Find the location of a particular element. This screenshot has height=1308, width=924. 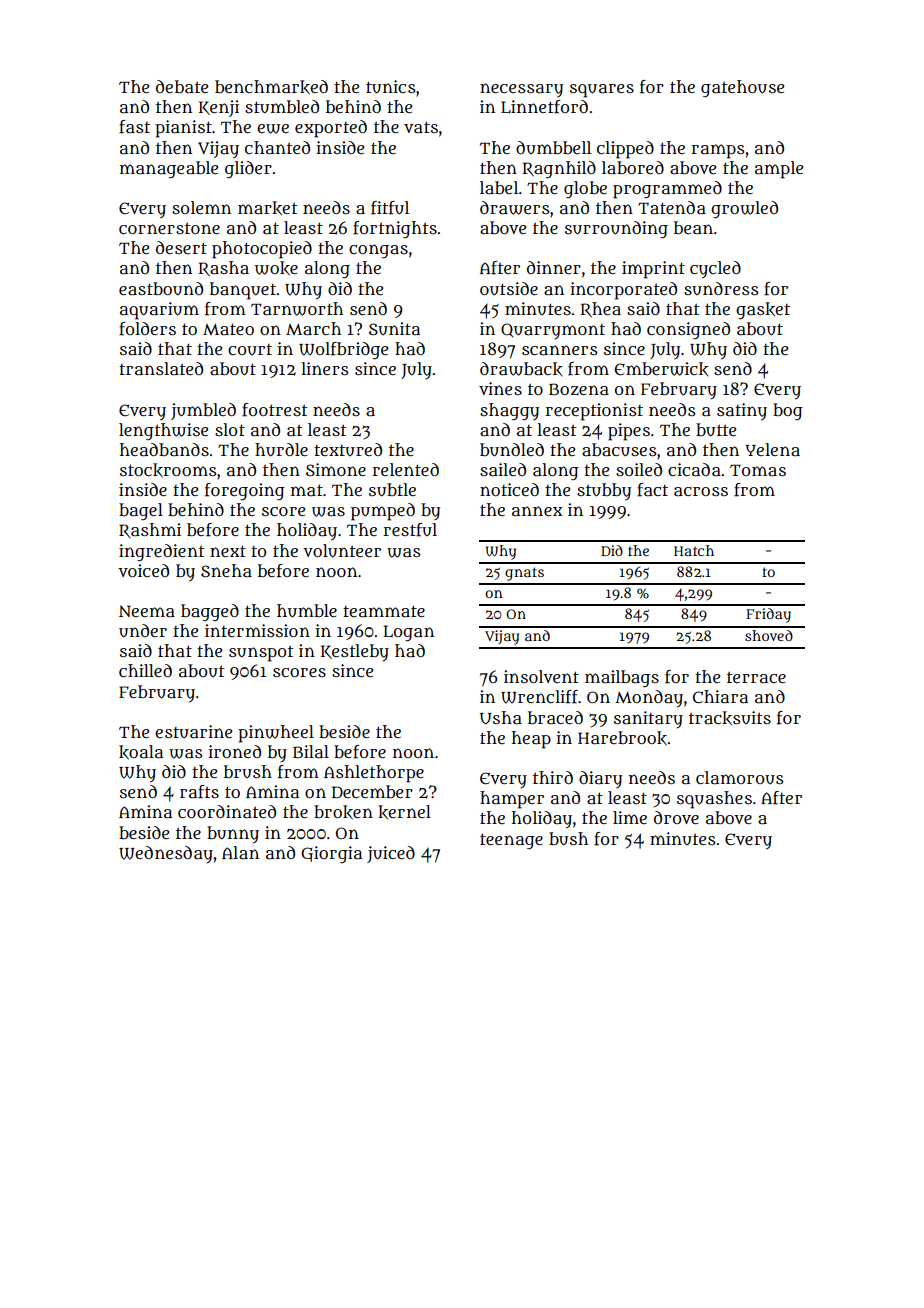

rafts is located at coordinates (199, 792).
